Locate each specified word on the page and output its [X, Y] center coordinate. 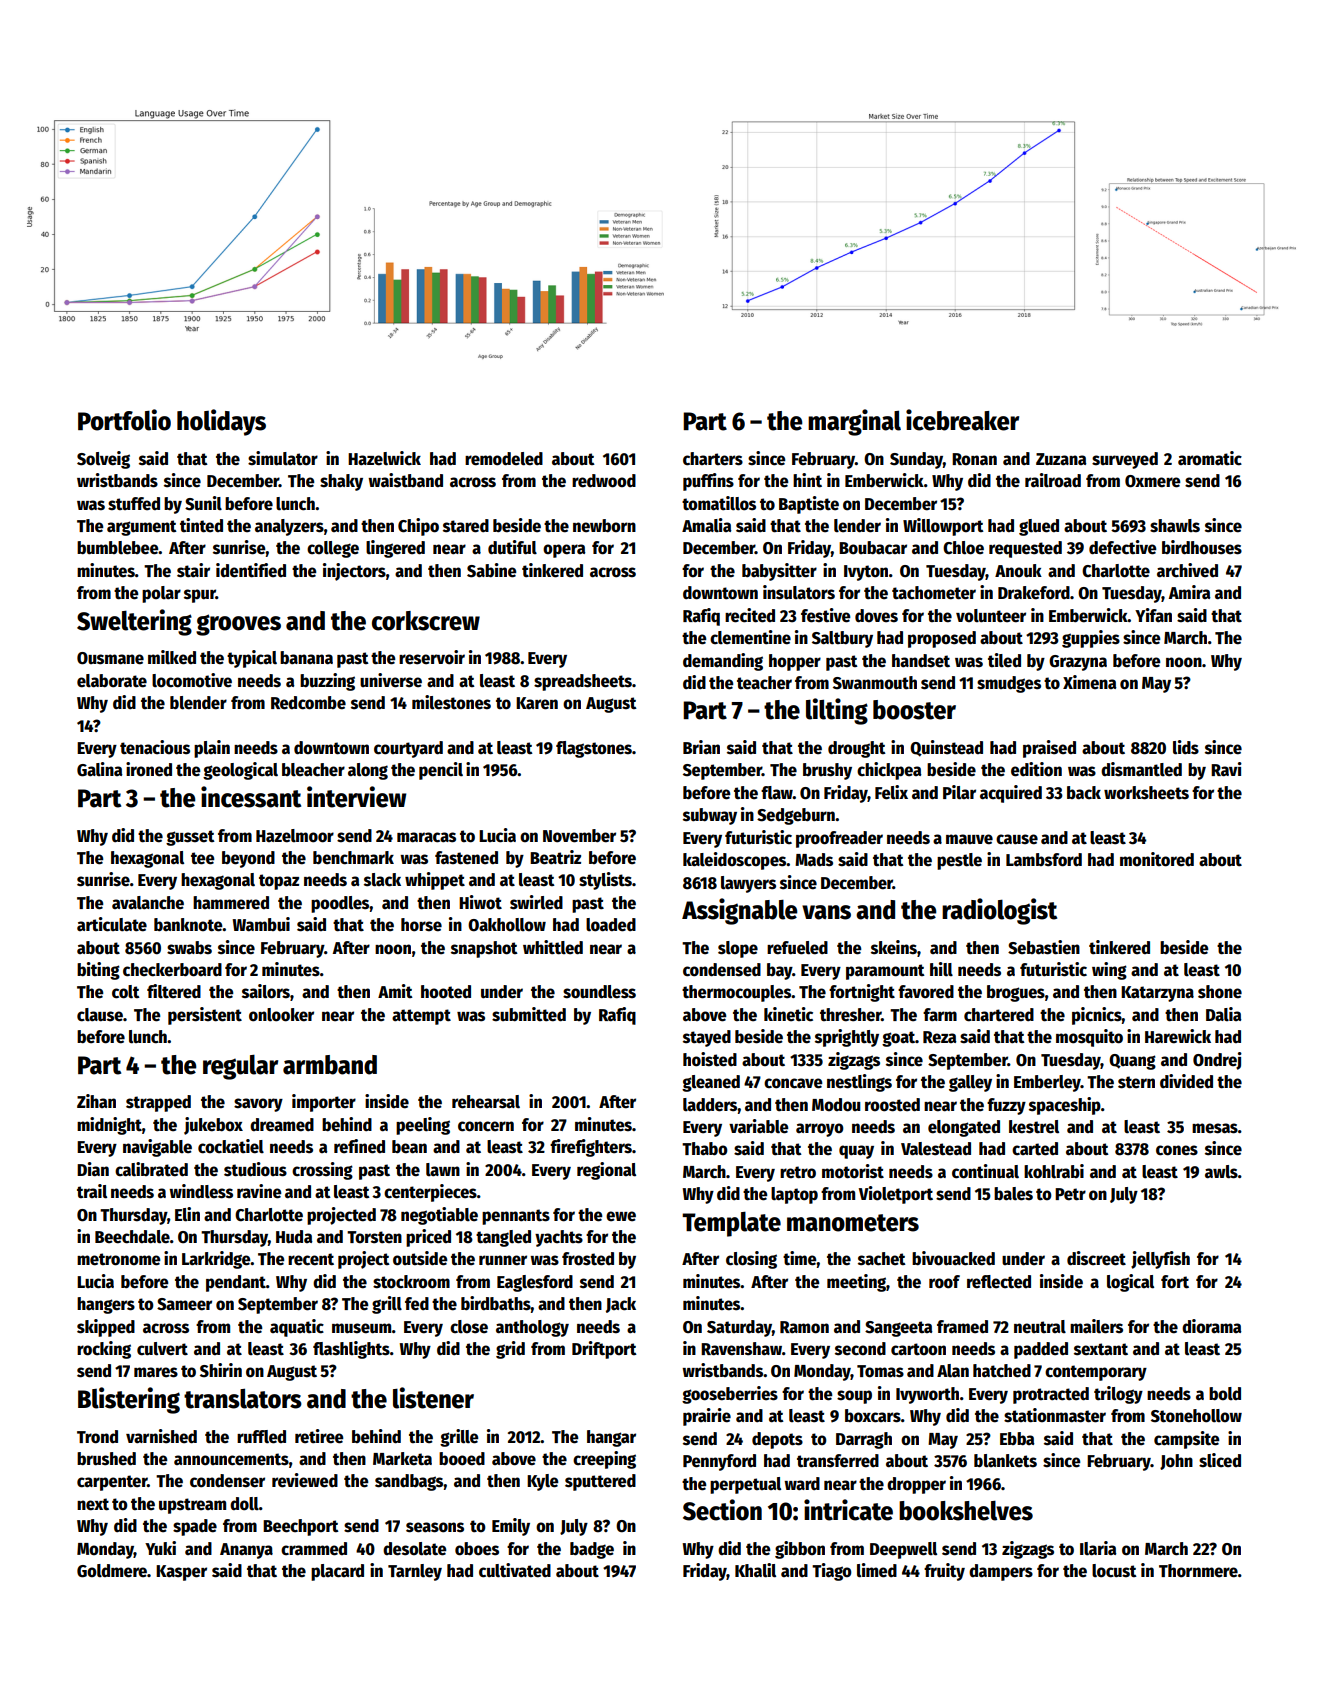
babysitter [779, 572]
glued [1039, 527]
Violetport [896, 1195]
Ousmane [110, 658]
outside [420, 1258]
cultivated [515, 1570]
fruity [944, 1572]
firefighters [591, 1148]
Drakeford [1034, 593]
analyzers [289, 527]
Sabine [492, 570]
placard [337, 1572]
